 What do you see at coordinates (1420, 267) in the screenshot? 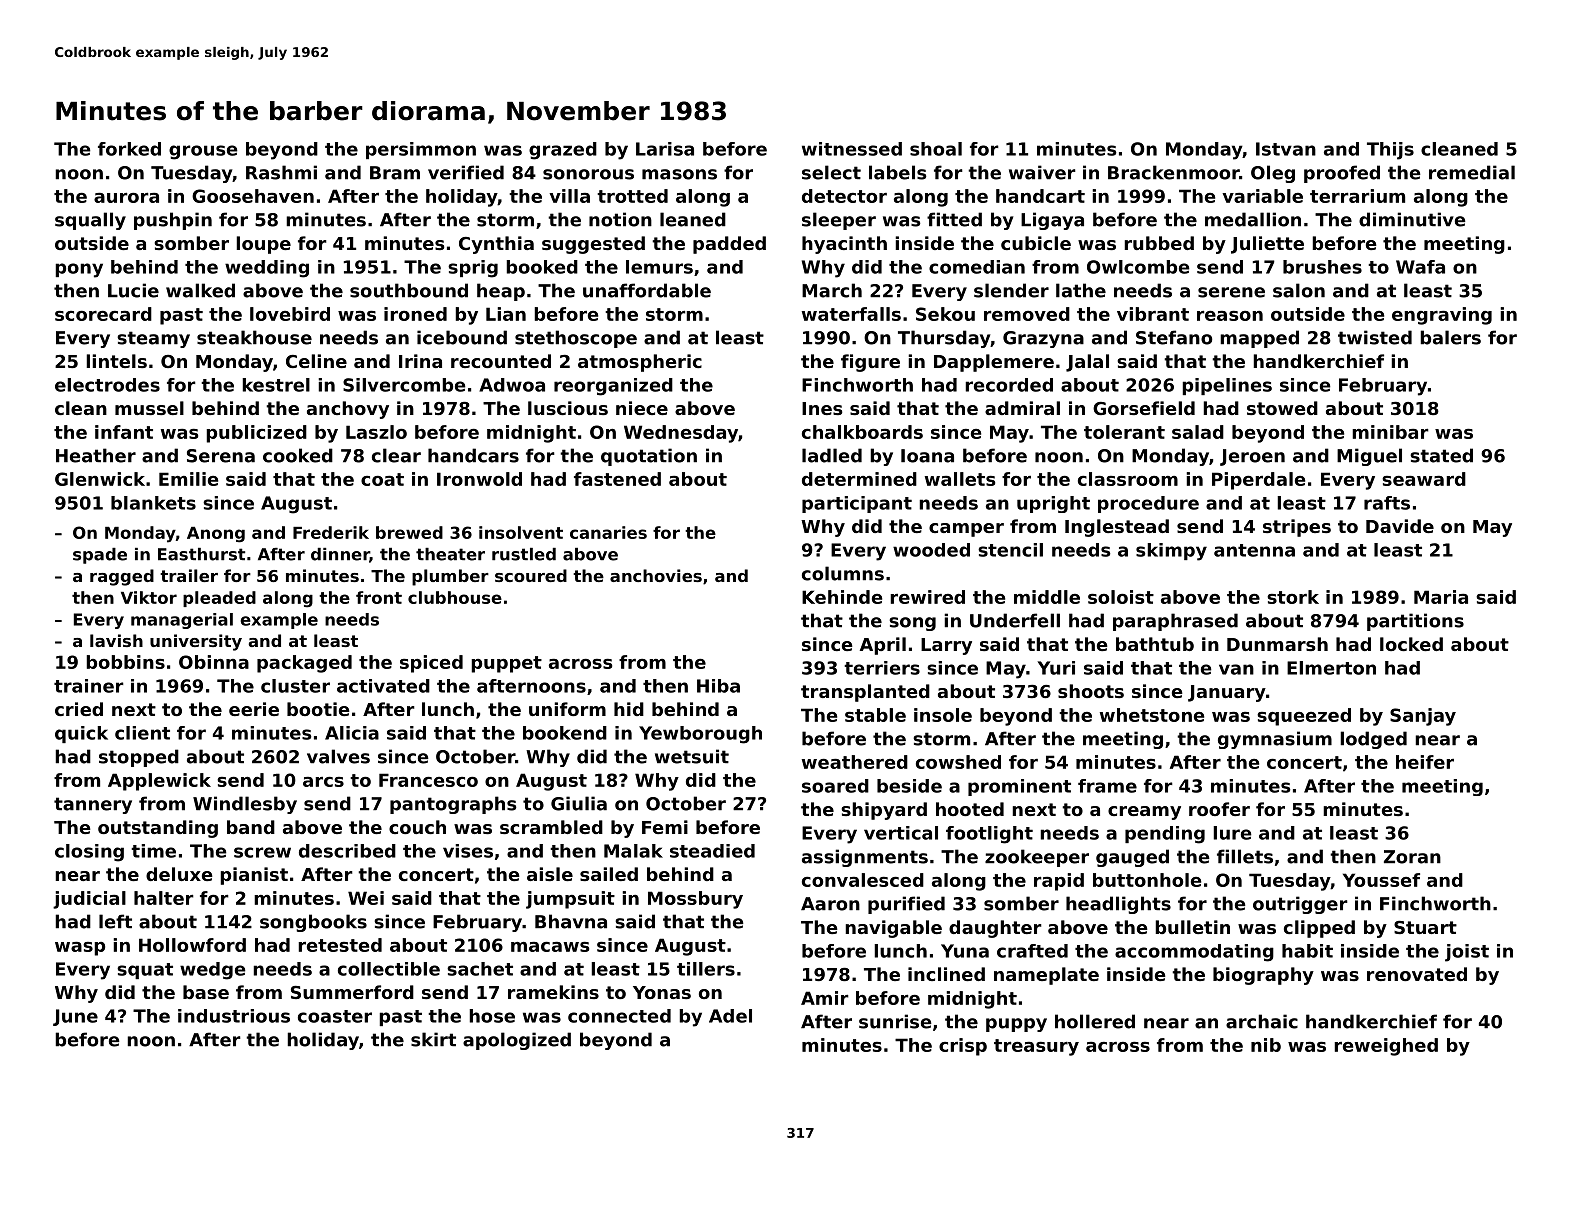
I see `Wafa` at bounding box center [1420, 267].
